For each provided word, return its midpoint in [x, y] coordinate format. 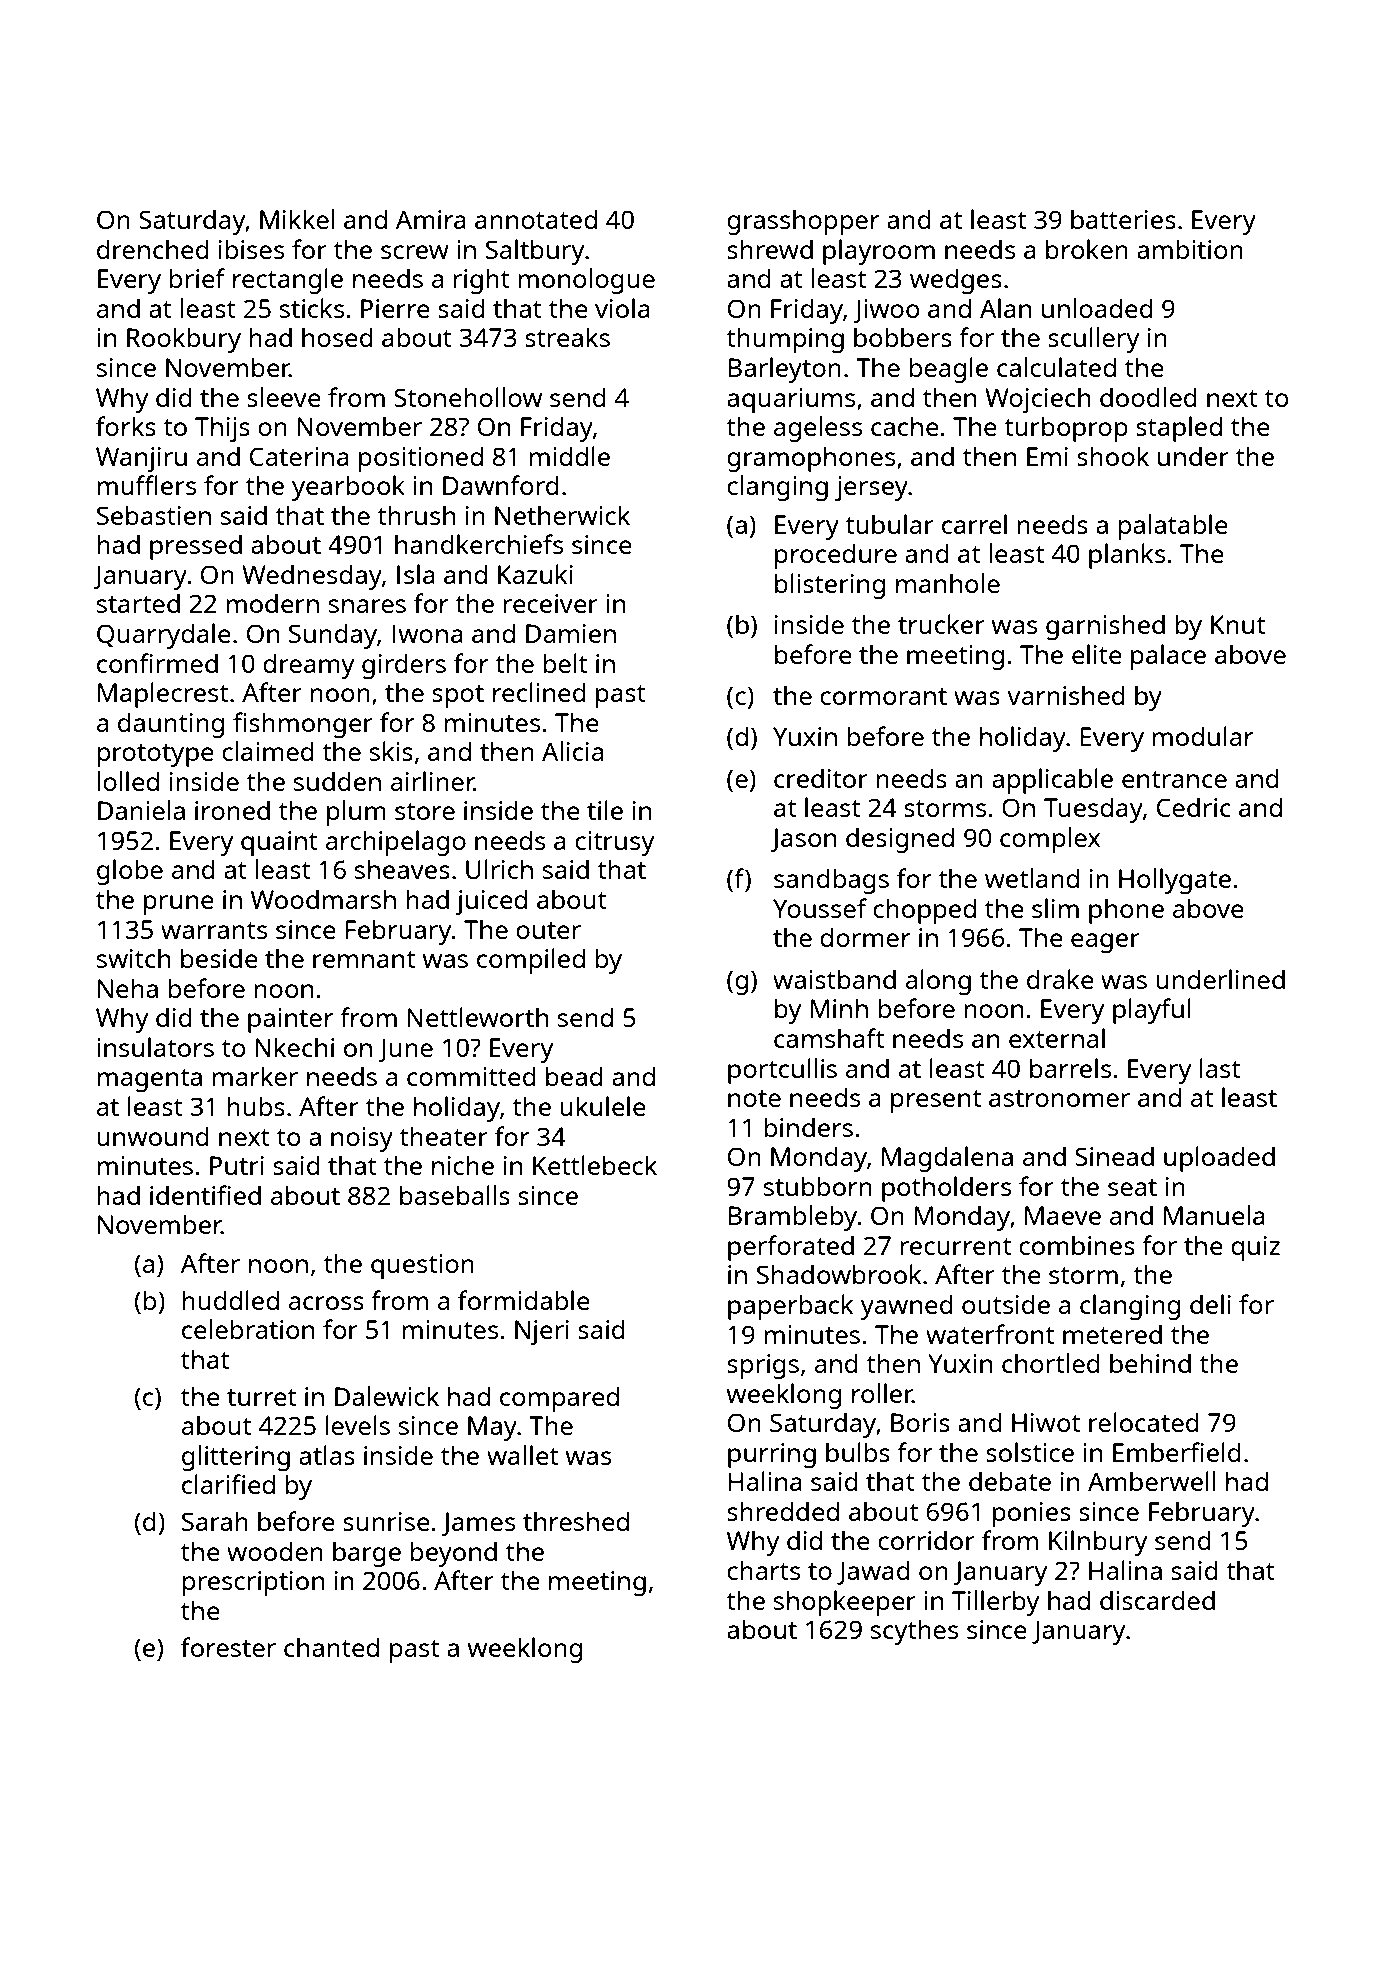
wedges [956, 281]
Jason [803, 840]
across [326, 1303]
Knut [1238, 624]
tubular [889, 524]
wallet [522, 1455]
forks [126, 426]
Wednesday [312, 577]
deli [1210, 1304]
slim [1055, 908]
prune [179, 905]
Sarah [215, 1521]
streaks [567, 337]
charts [763, 1570]
